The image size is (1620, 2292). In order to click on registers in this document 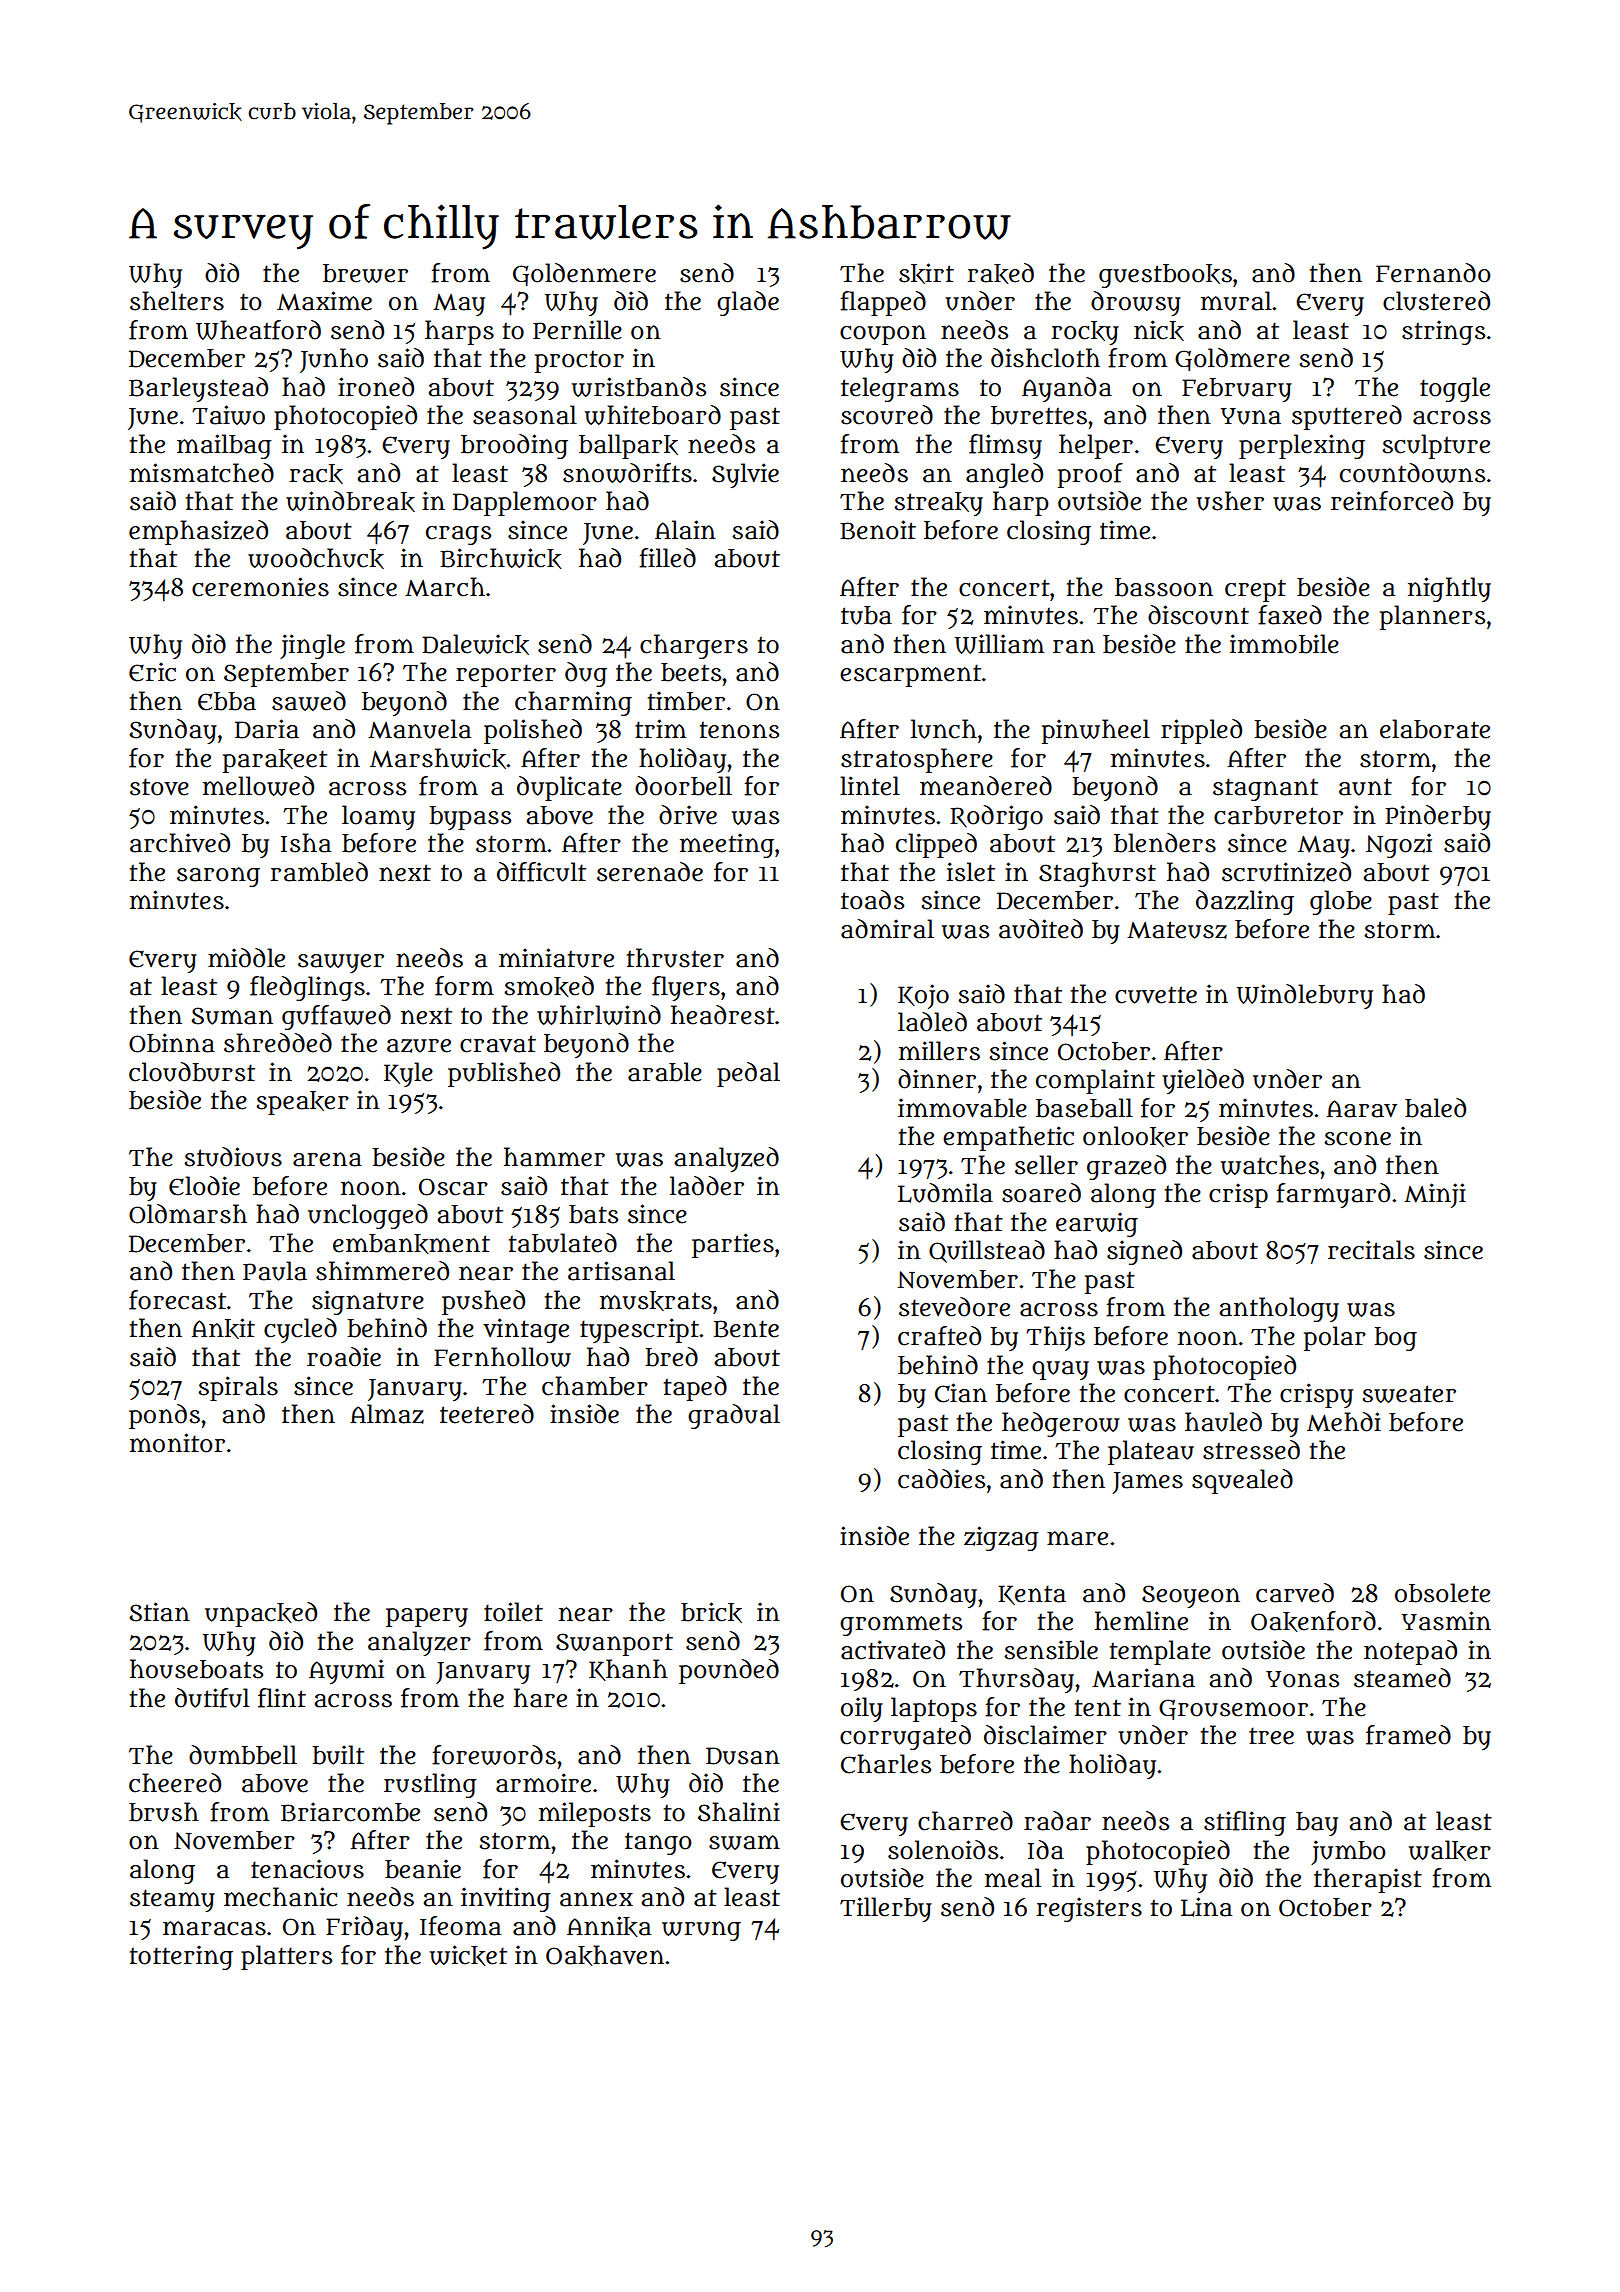, I will do `click(1089, 1909)`.
